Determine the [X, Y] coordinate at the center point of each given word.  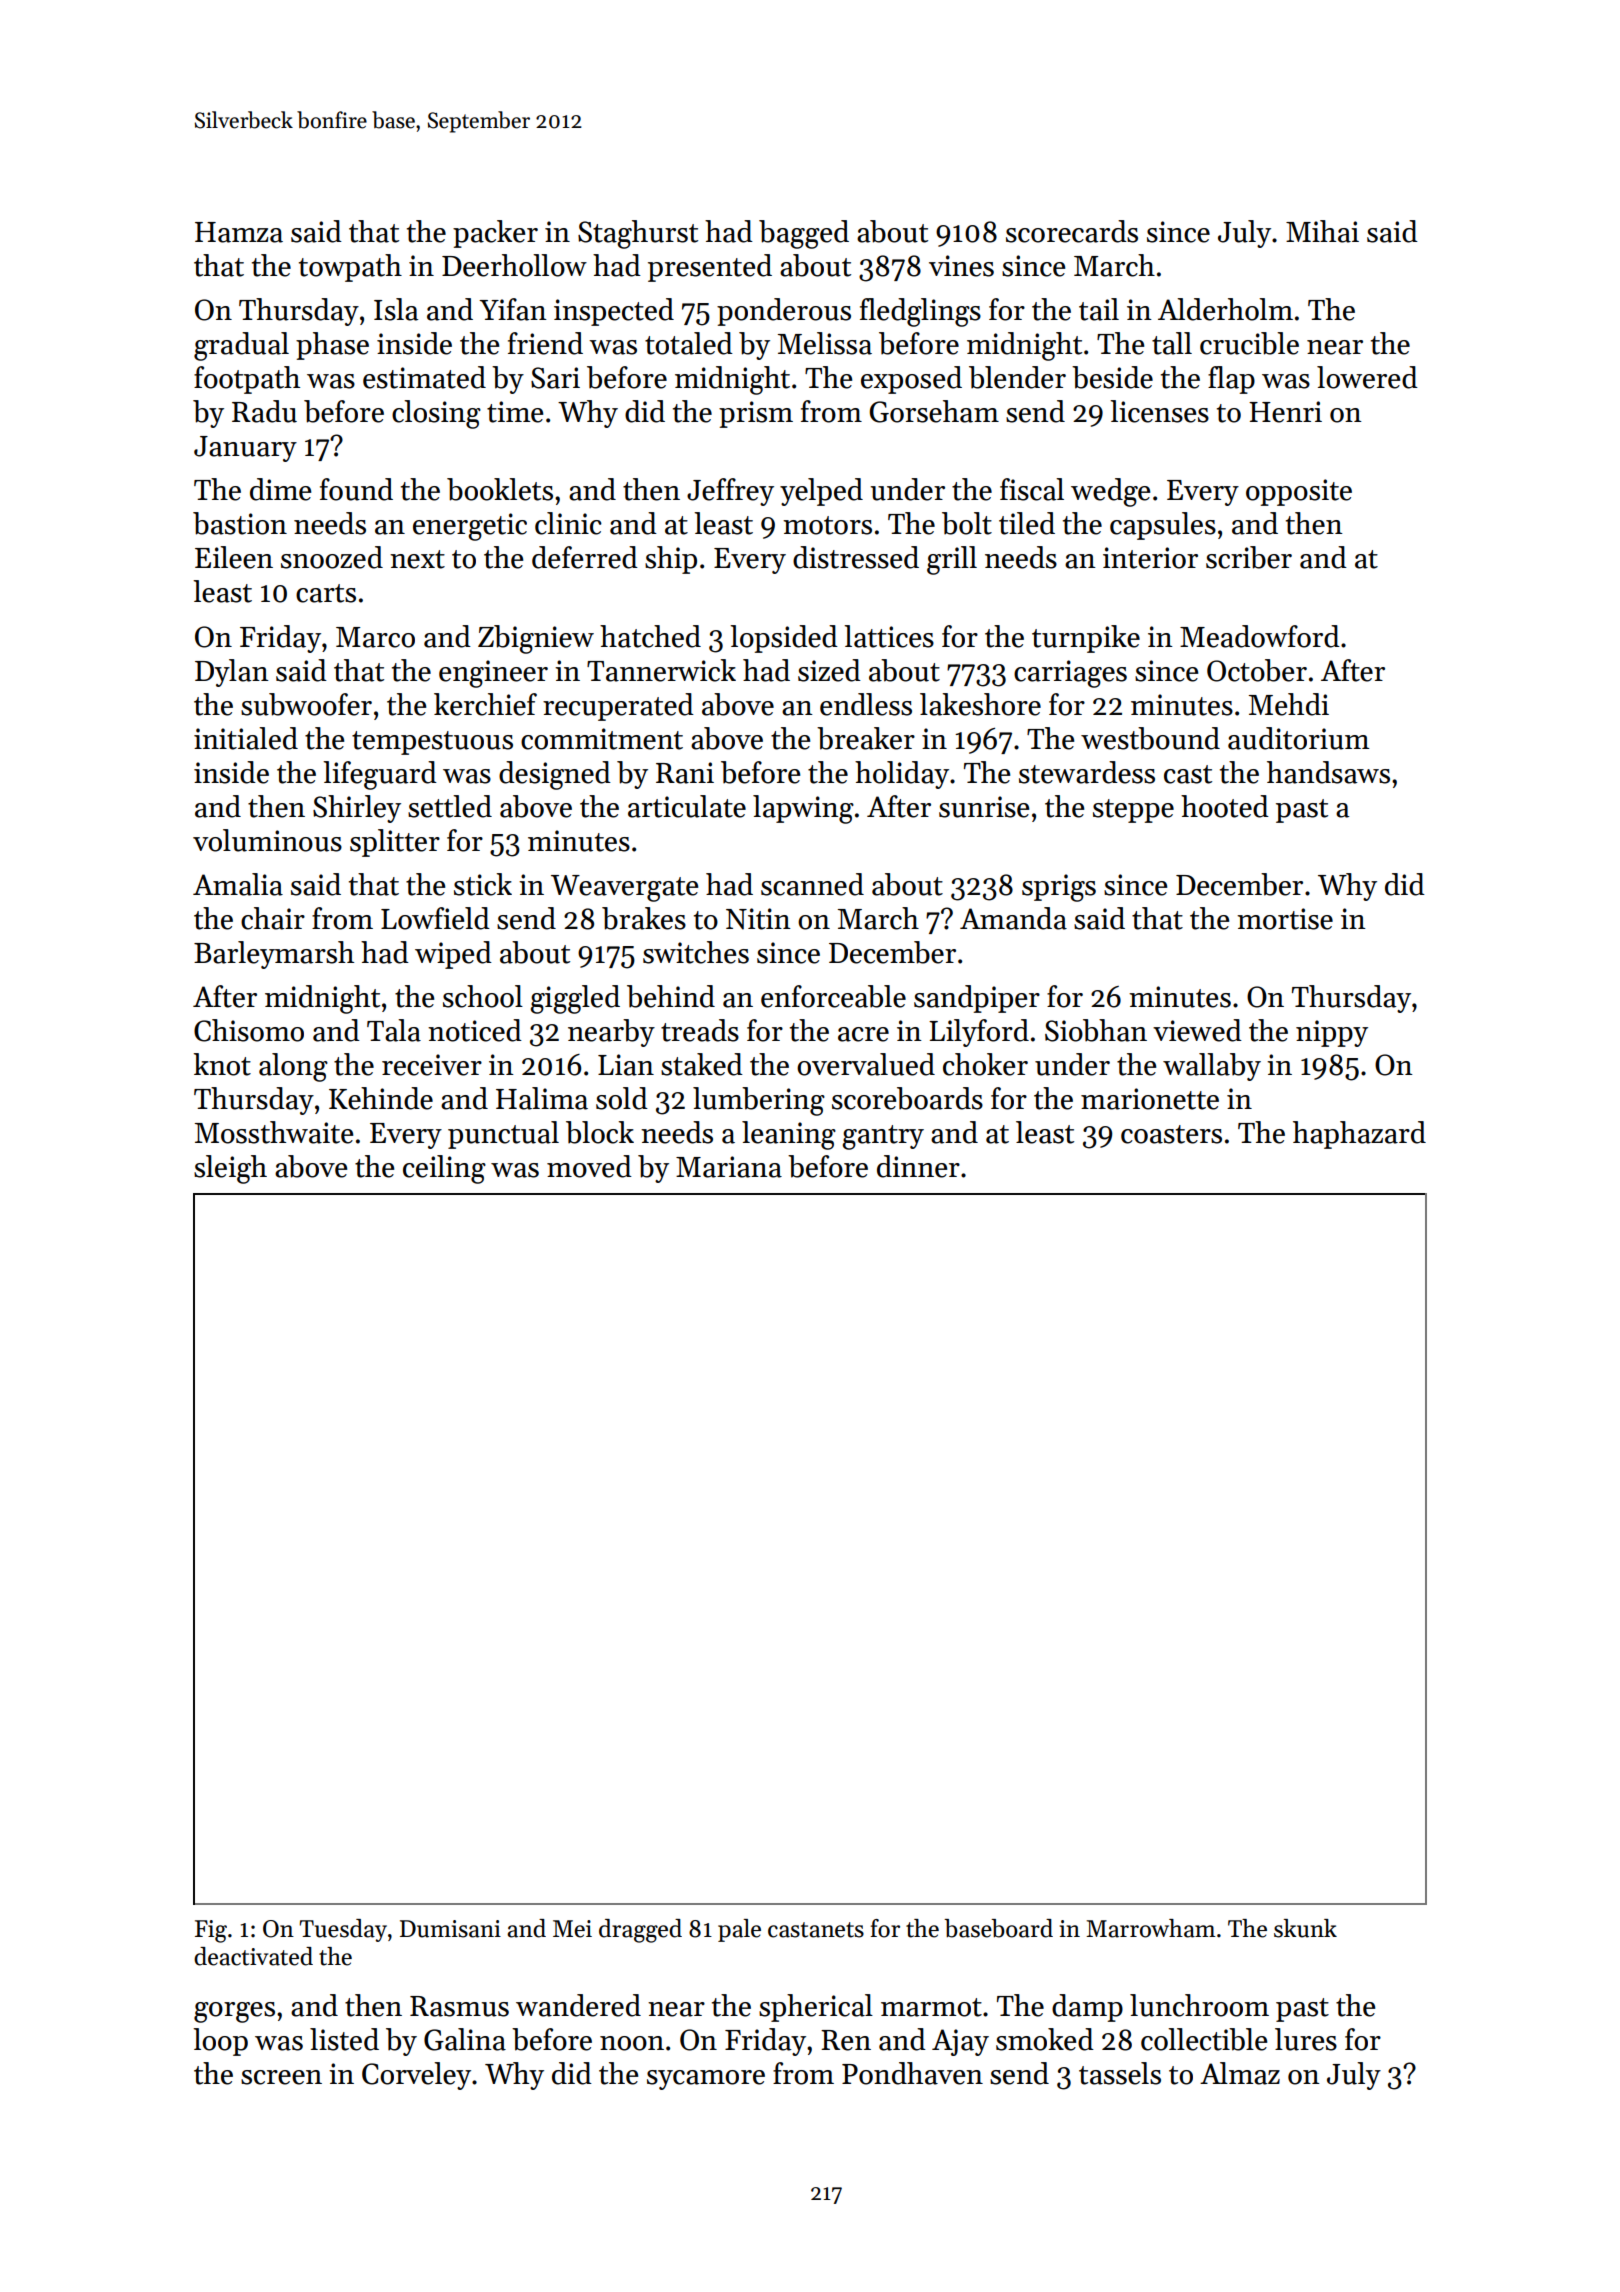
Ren [846, 2040]
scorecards [1072, 231]
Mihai [1322, 231]
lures [1306, 2039]
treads [700, 1030]
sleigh [230, 1169]
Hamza [239, 232]
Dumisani [450, 1929]
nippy [1332, 1033]
